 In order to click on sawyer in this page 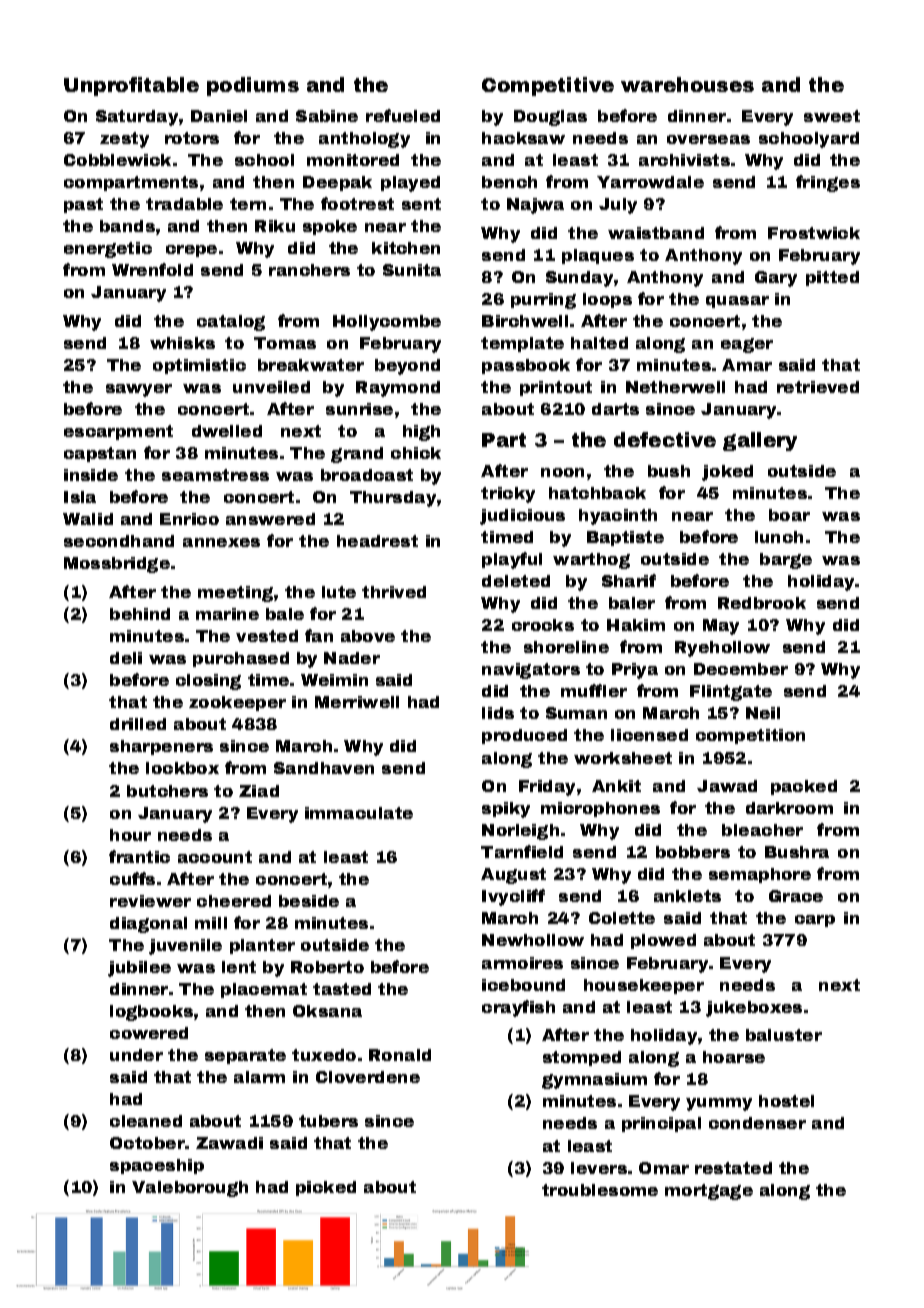, I will do `click(139, 390)`.
